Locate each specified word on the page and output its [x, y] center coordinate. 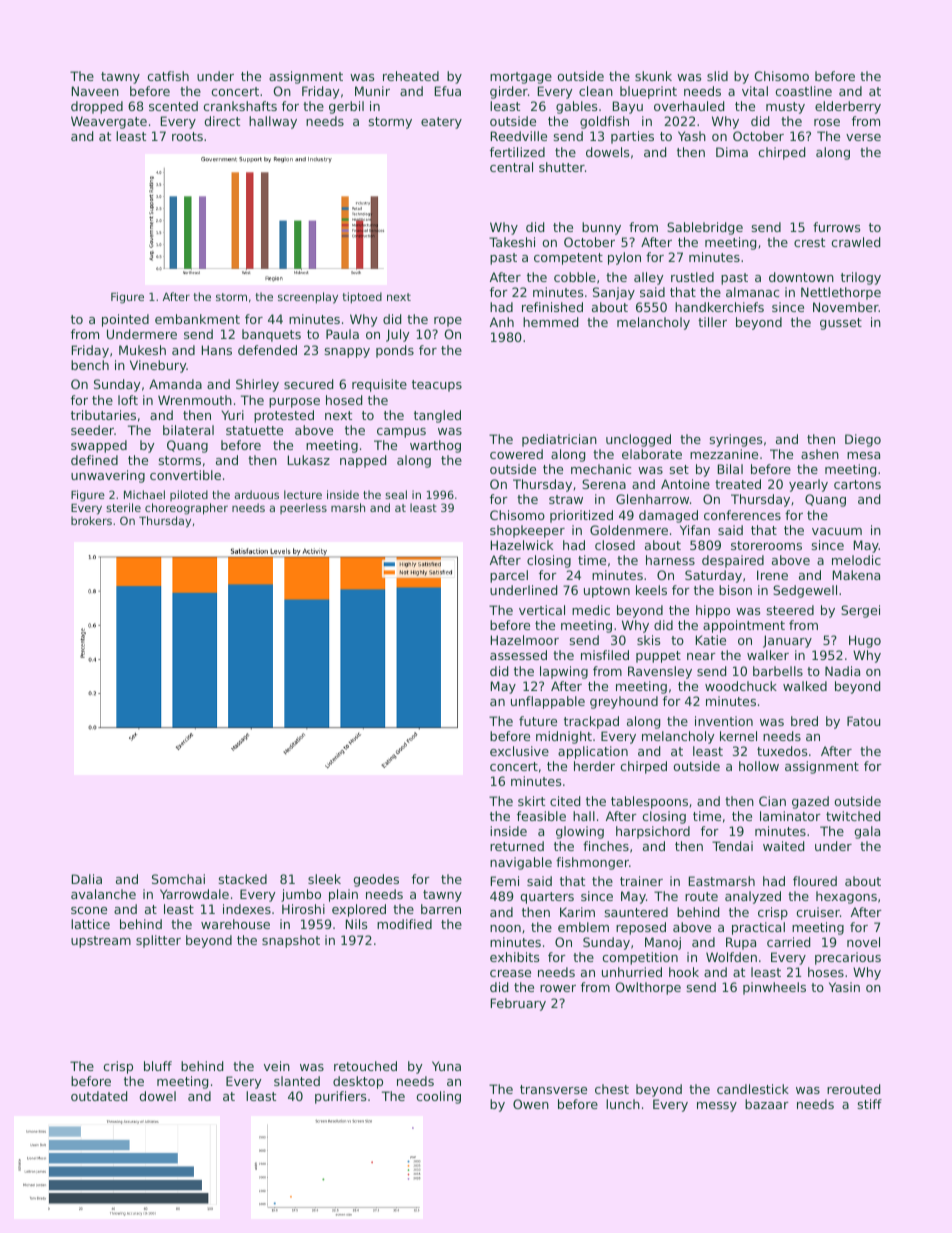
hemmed [550, 322]
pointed [125, 320]
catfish [168, 76]
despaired [733, 561]
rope [448, 322]
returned [517, 846]
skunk [653, 76]
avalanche [103, 894]
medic [591, 610]
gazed [810, 802]
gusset [841, 324]
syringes [736, 440]
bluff [158, 1066]
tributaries [103, 415]
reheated [411, 76]
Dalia [87, 879]
